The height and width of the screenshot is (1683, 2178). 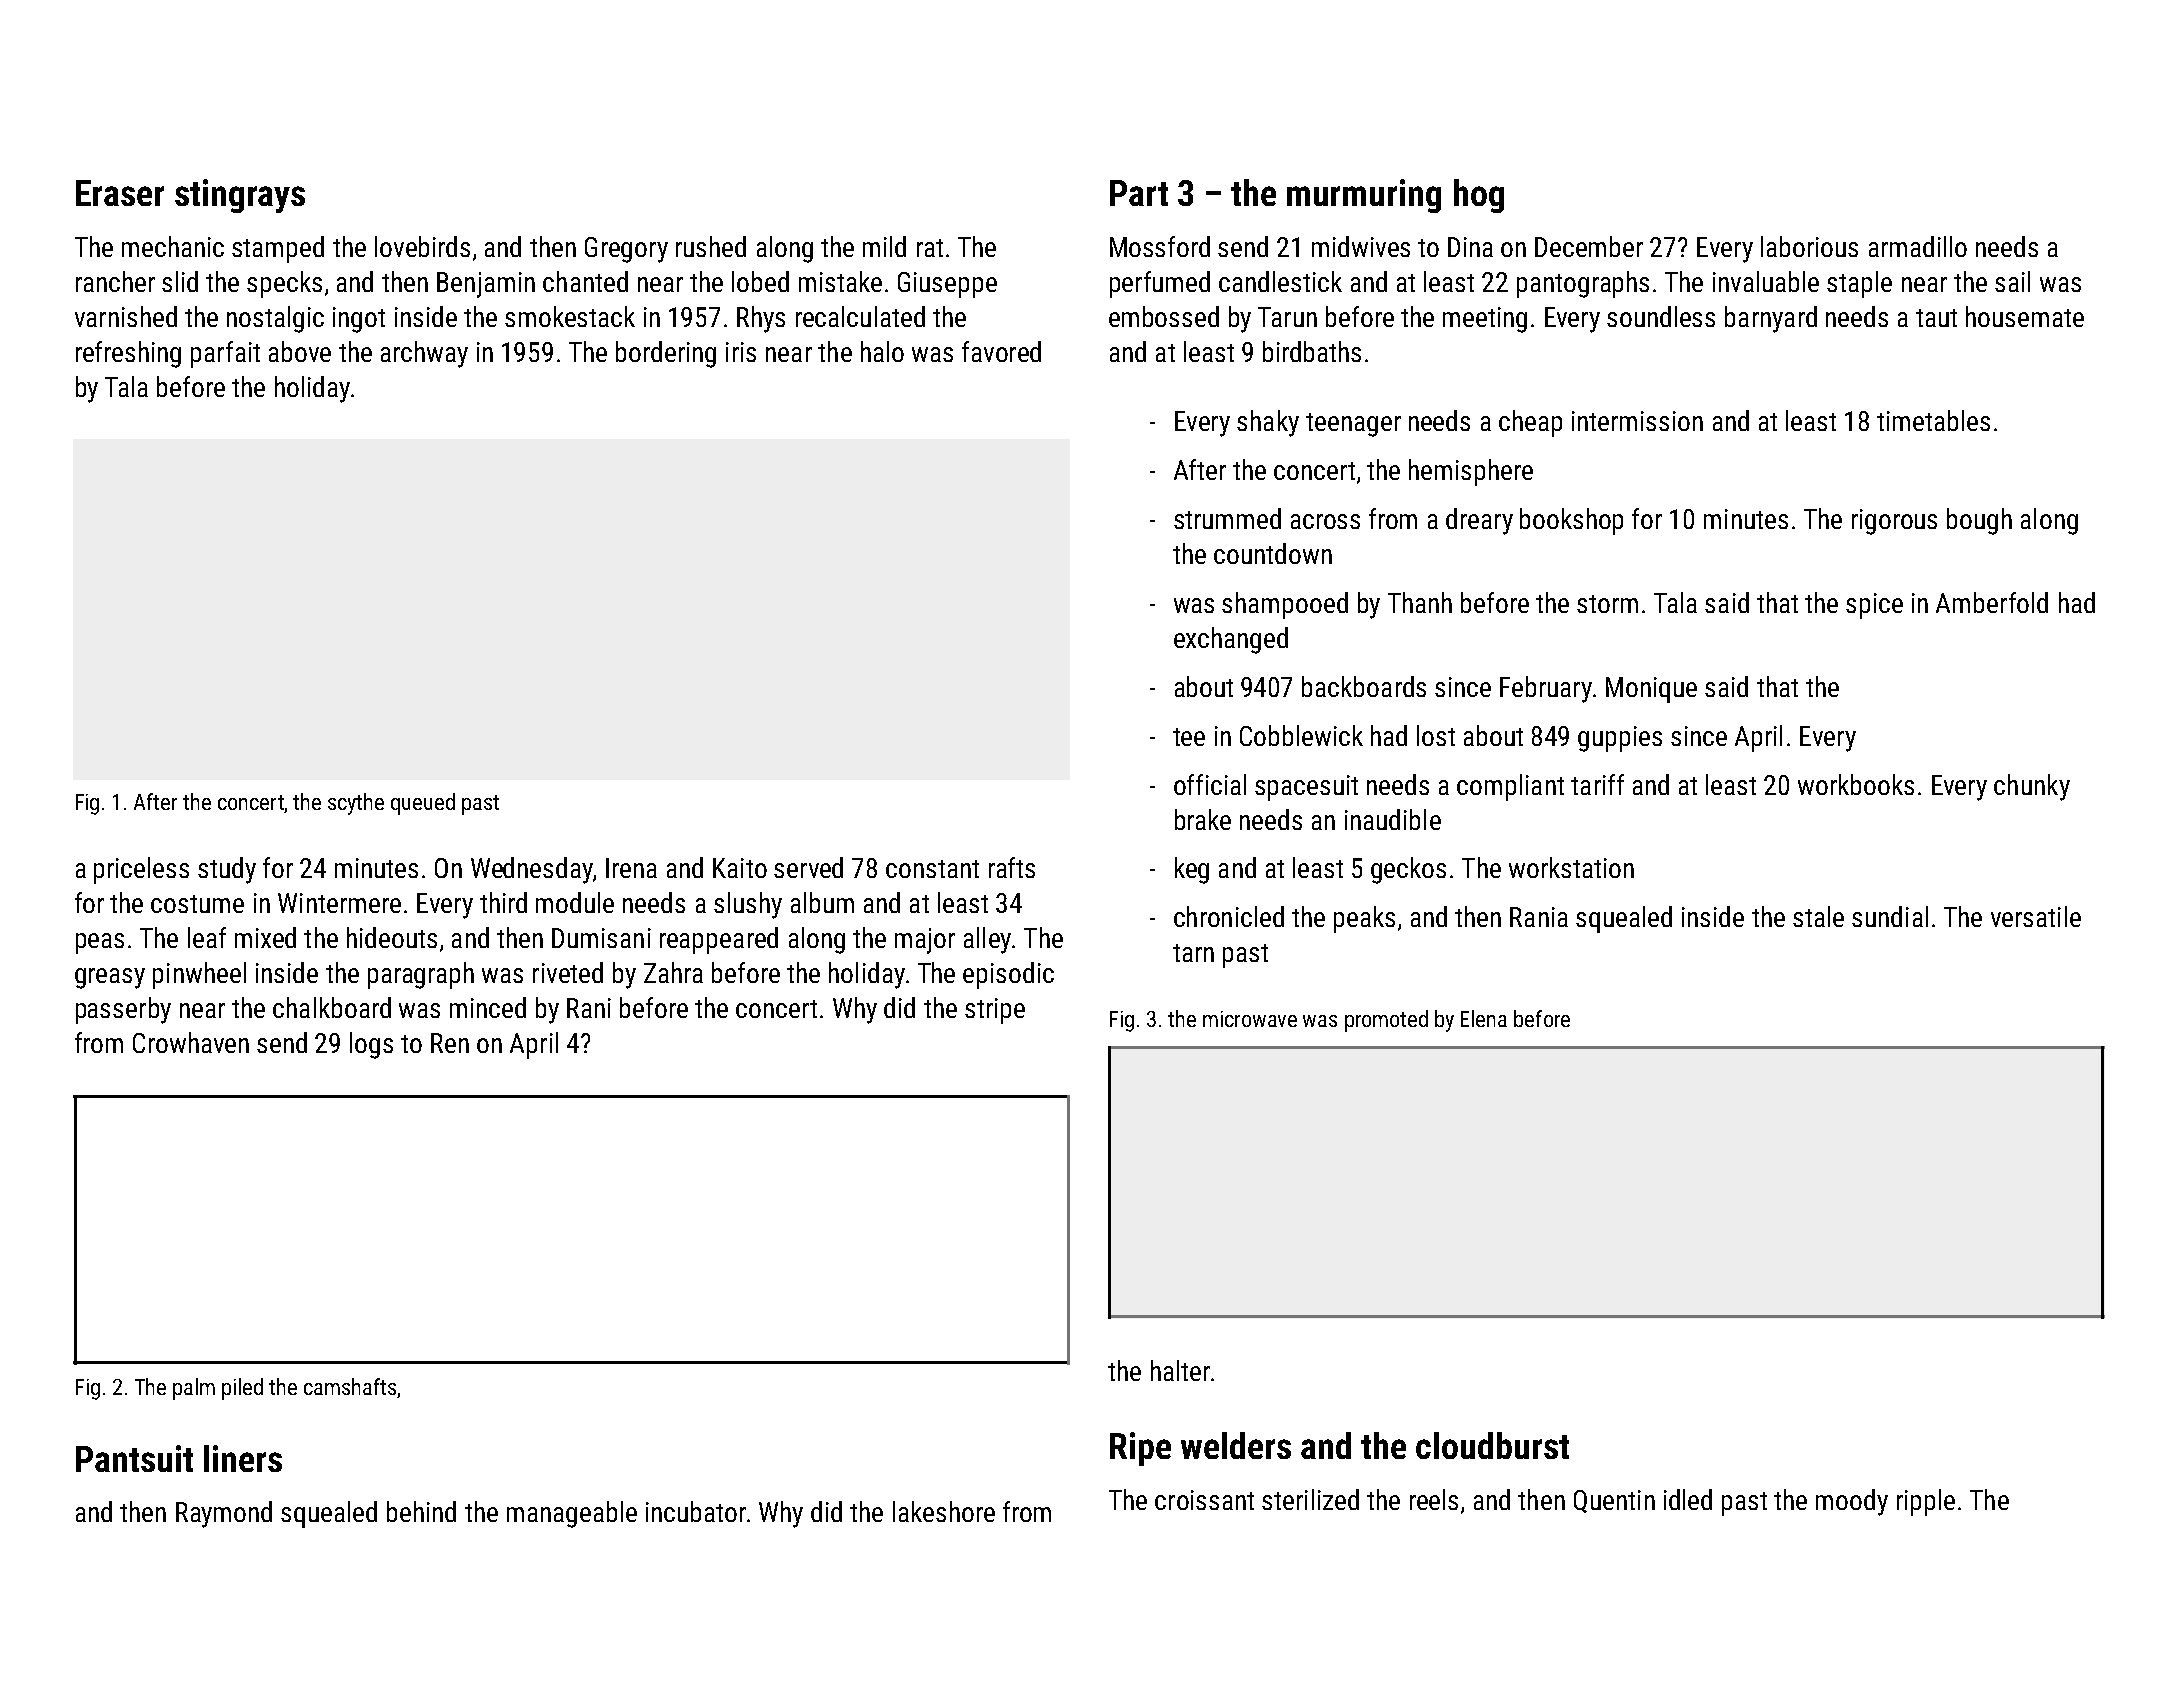 I want to click on ripple, so click(x=1926, y=1502).
